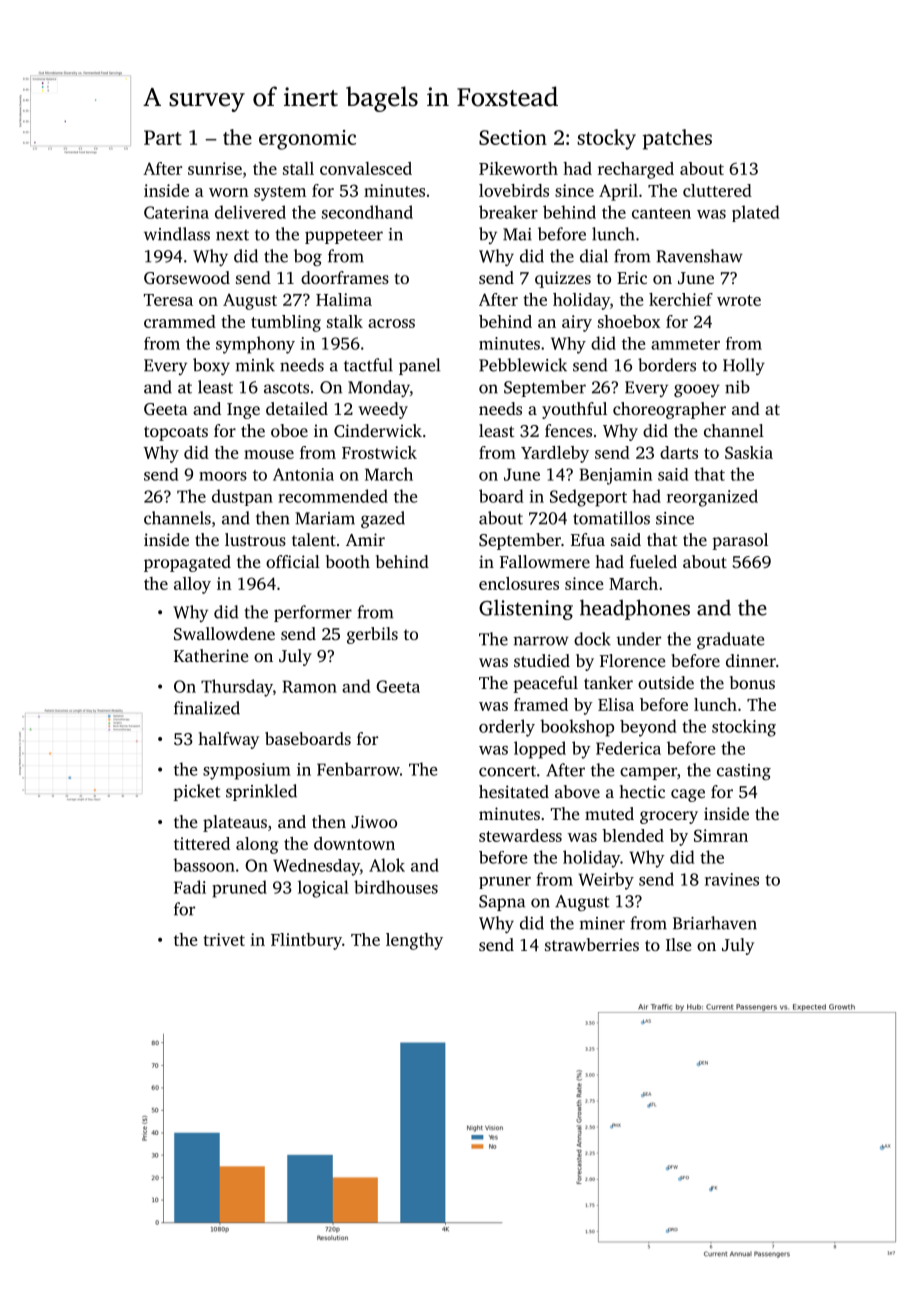  I want to click on doorframes, so click(345, 277).
